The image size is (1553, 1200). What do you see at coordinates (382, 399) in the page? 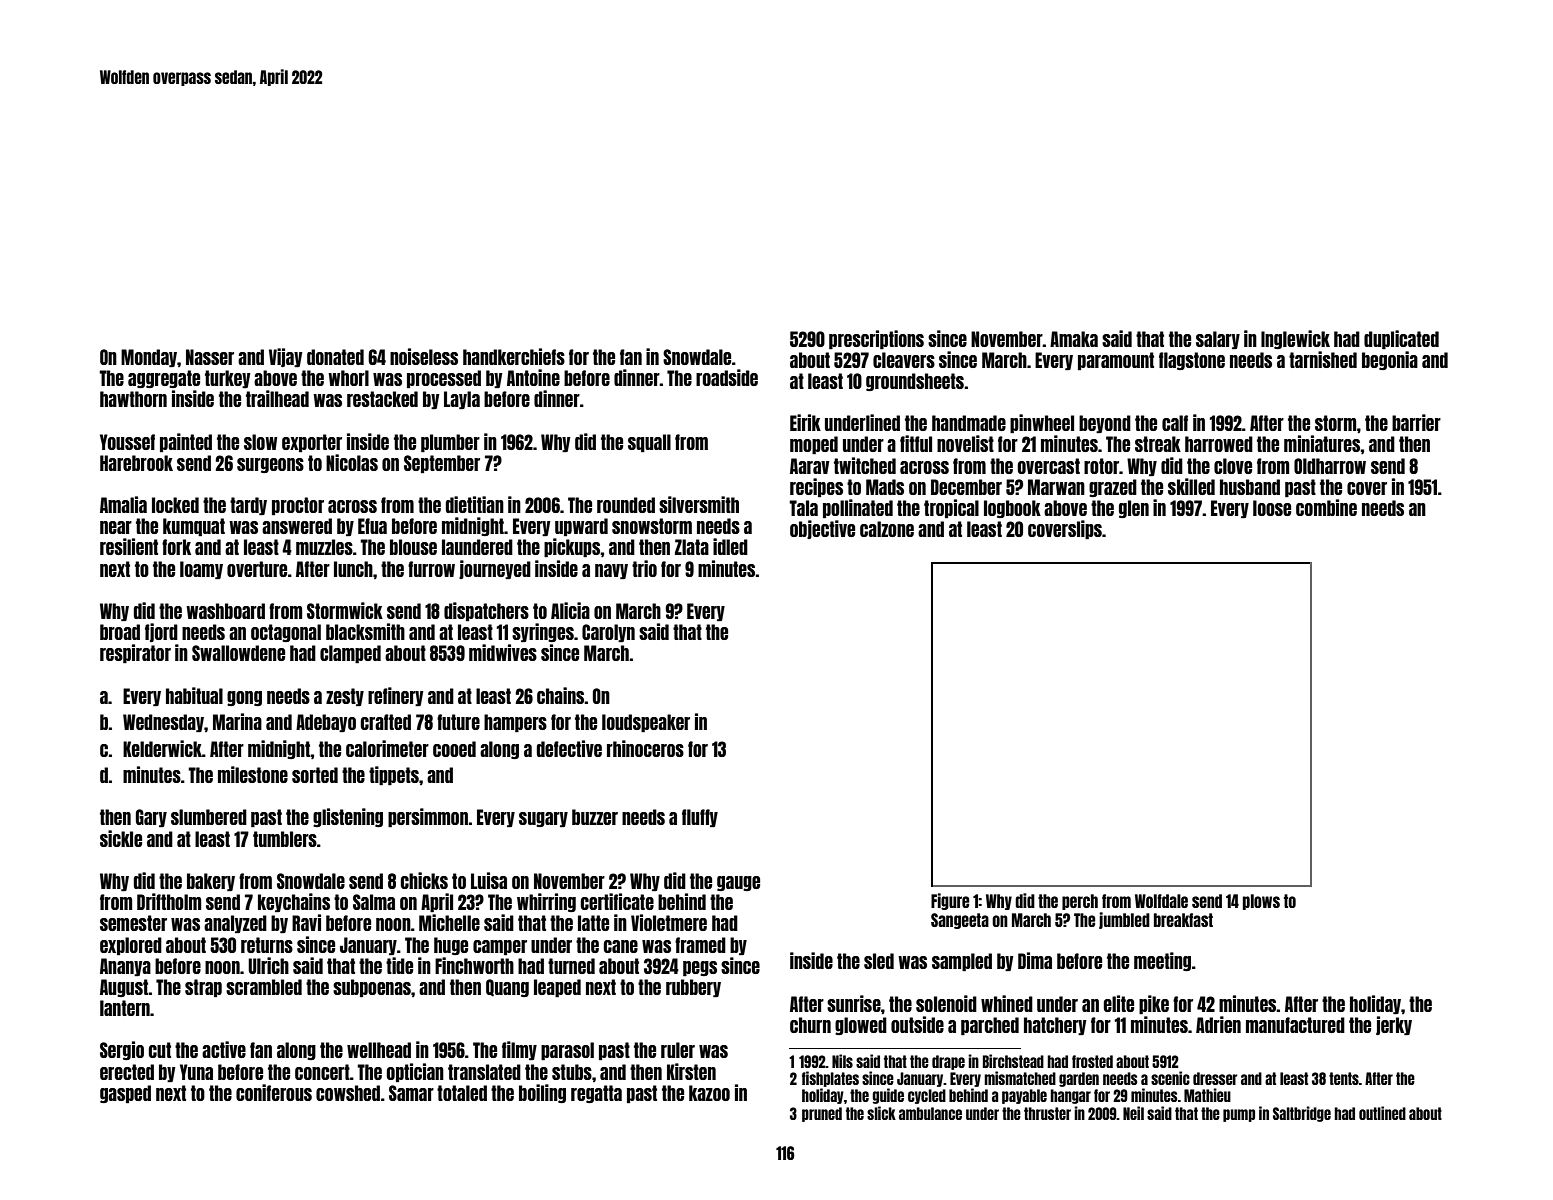
I see `restacked` at bounding box center [382, 399].
